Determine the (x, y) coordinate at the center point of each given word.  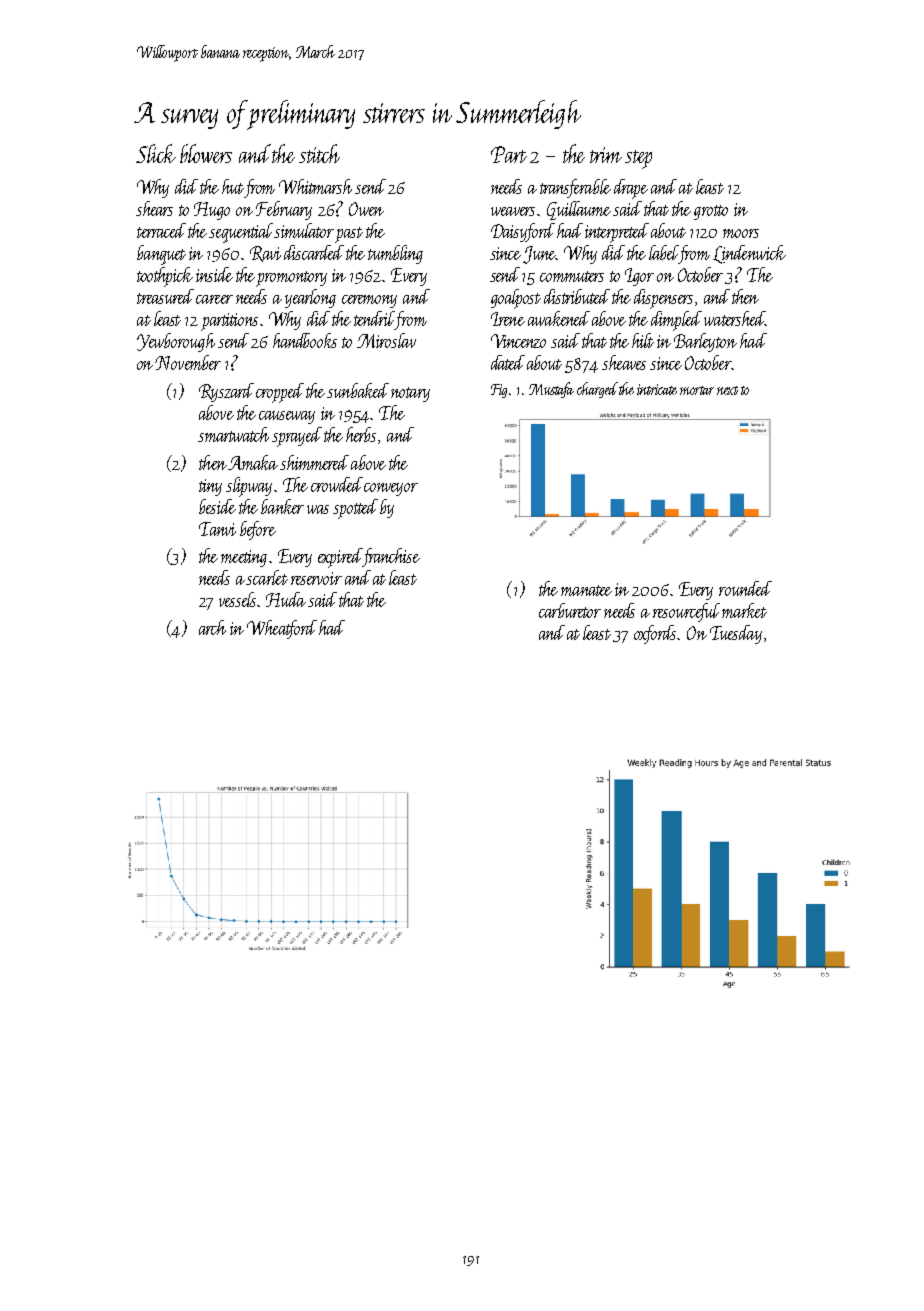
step (638, 159)
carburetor (570, 610)
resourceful (686, 612)
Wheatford (282, 629)
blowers (206, 153)
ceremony (369, 301)
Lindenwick (749, 254)
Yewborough (176, 342)
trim (606, 155)
